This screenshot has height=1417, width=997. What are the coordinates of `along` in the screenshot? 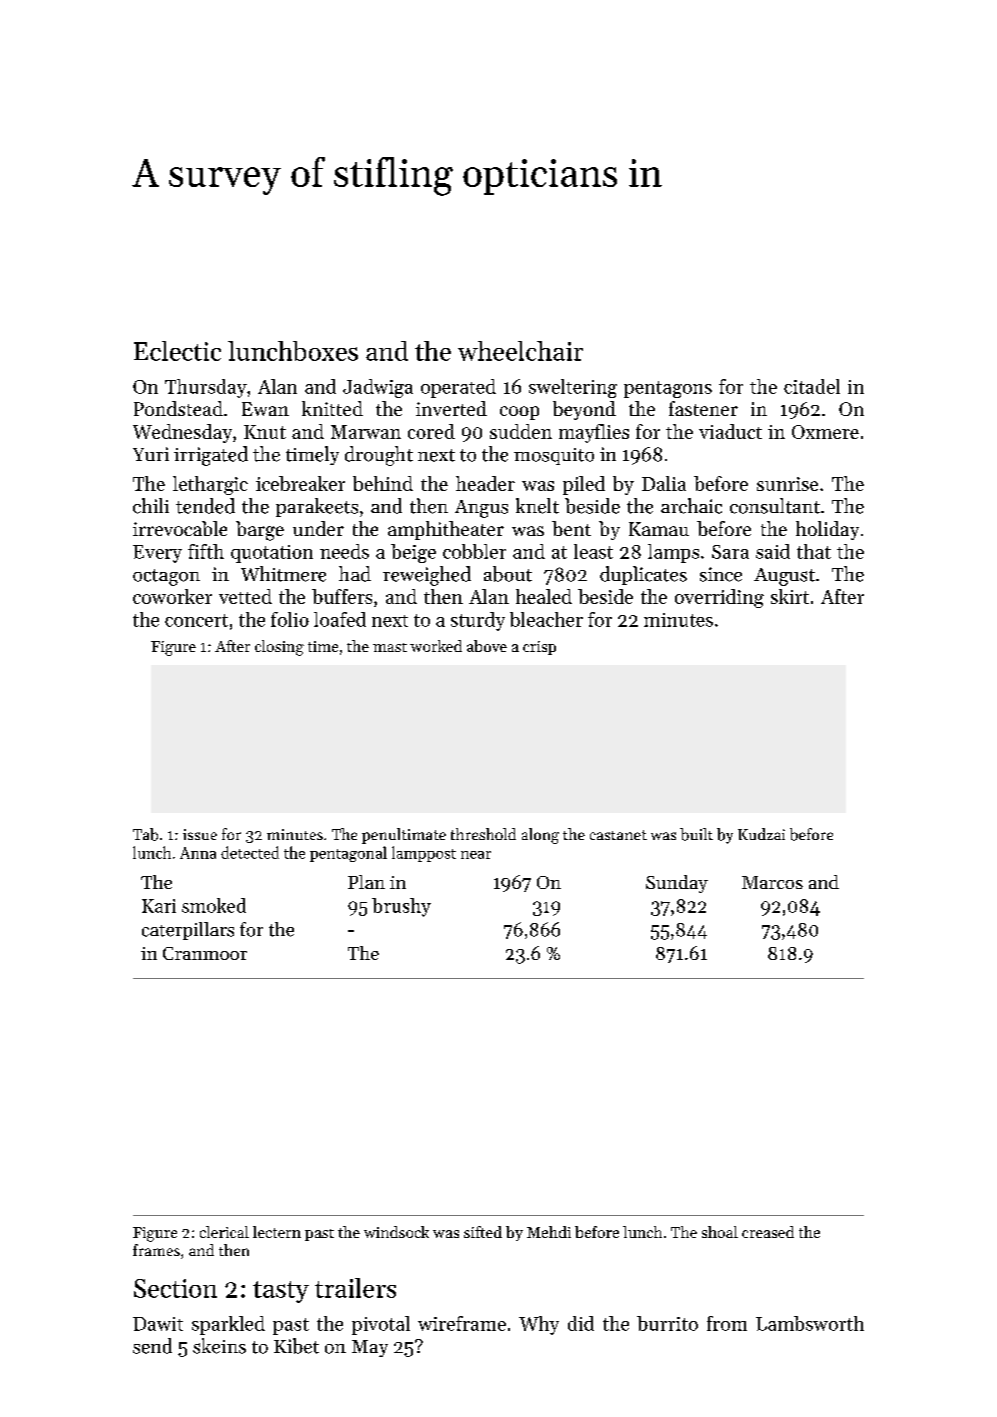 It's located at (540, 836).
